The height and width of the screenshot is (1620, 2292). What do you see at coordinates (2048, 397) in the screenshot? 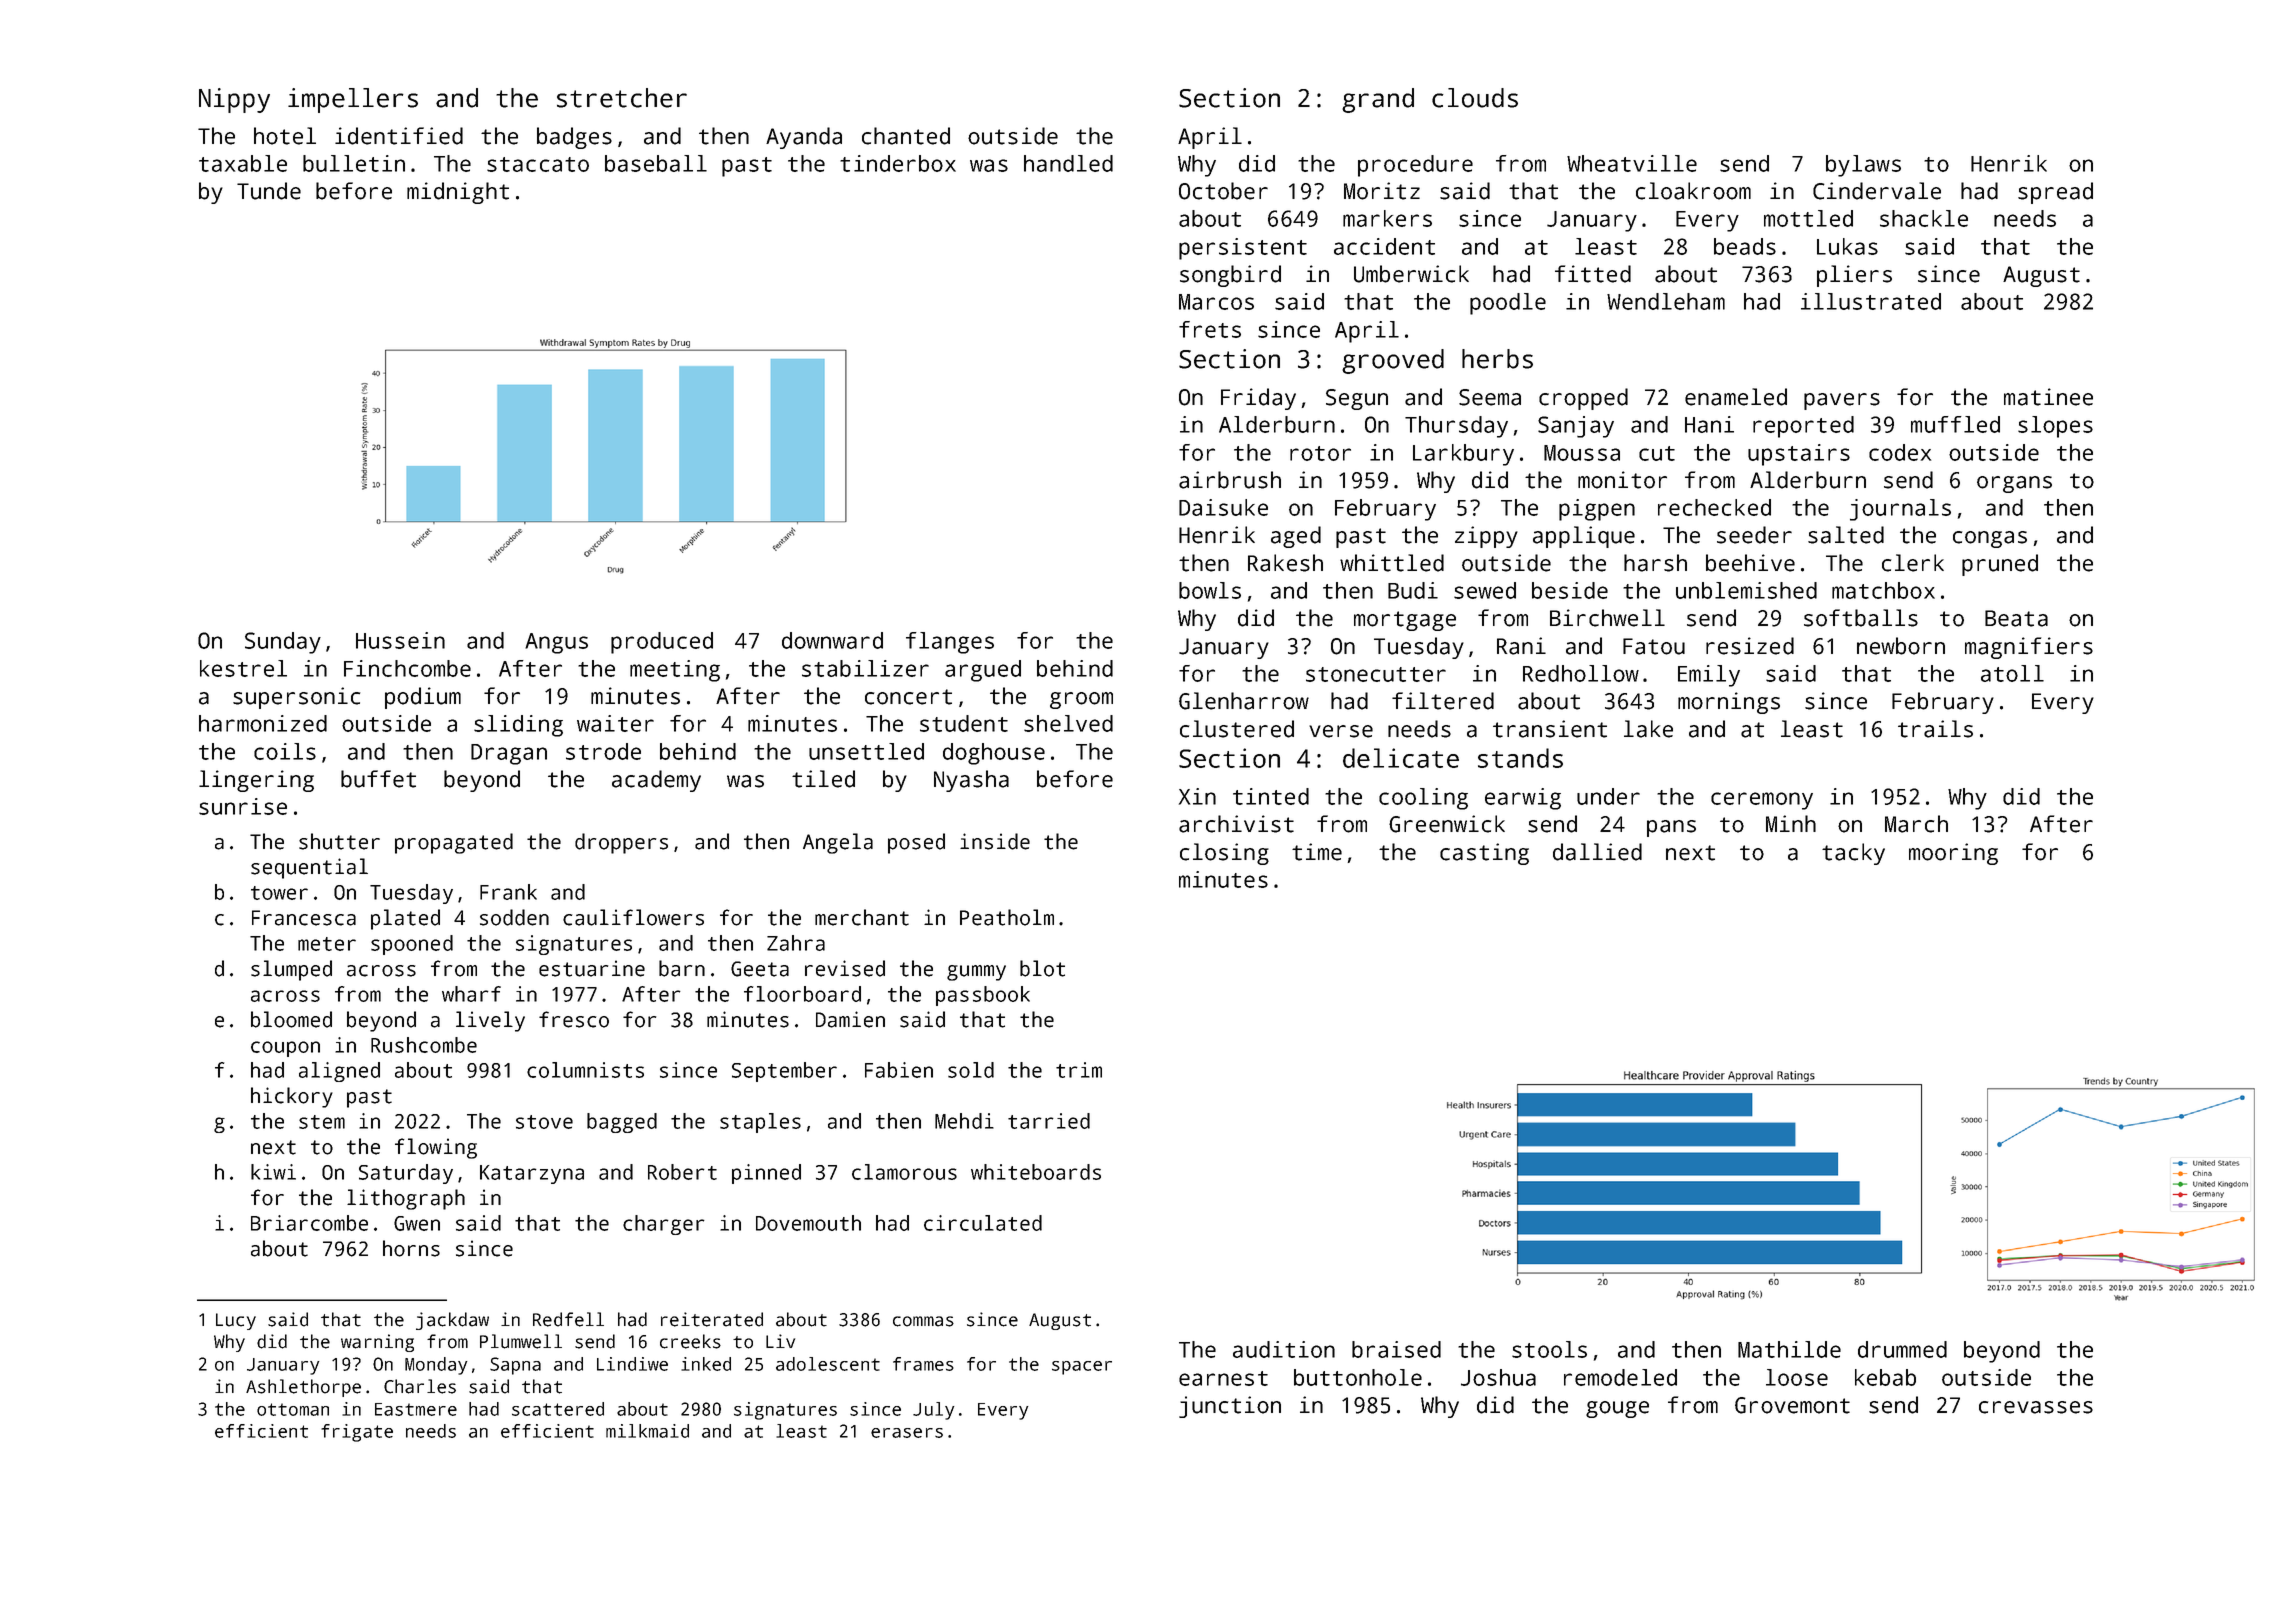
I see `matinee` at bounding box center [2048, 397].
